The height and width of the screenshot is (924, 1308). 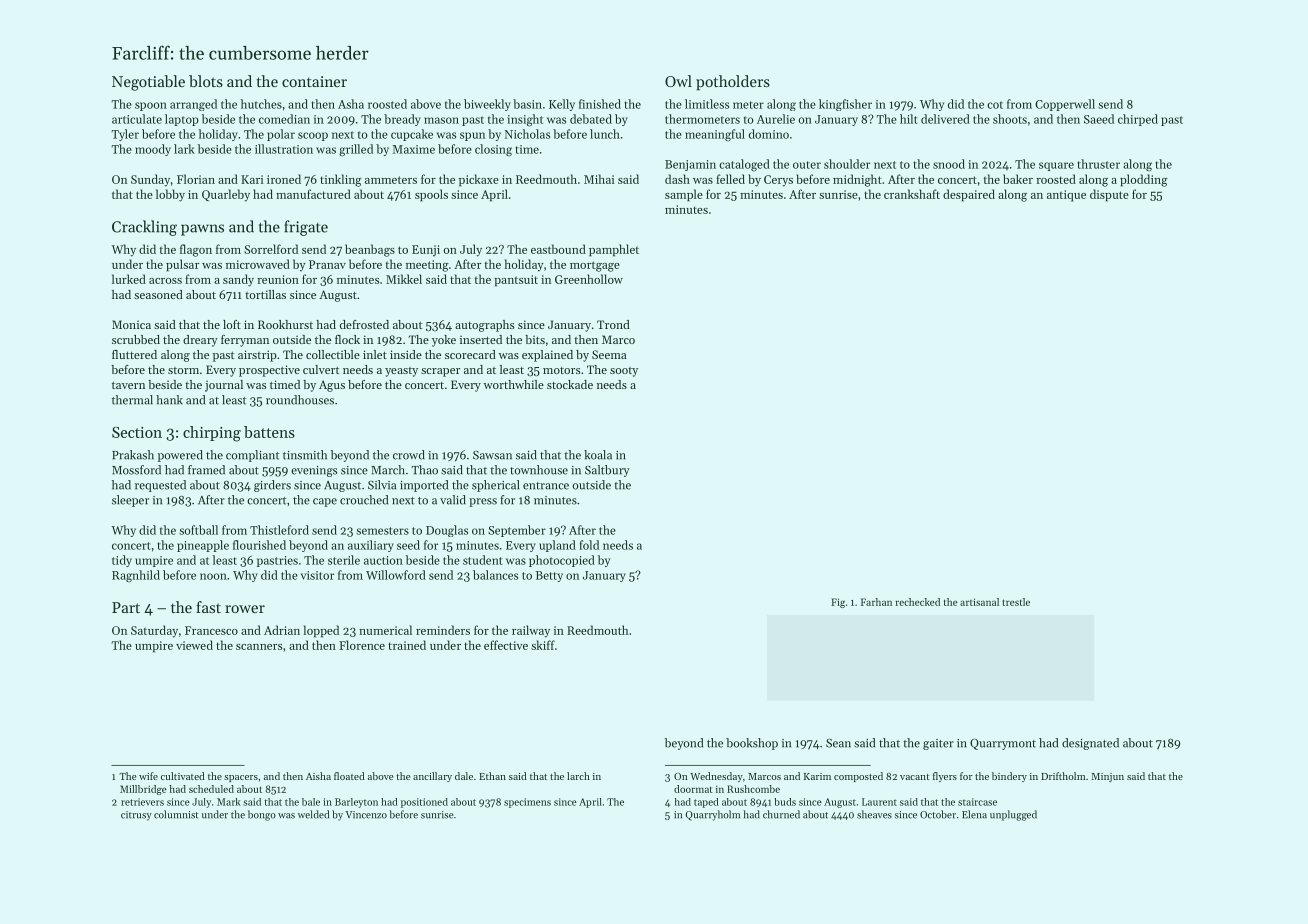 I want to click on sleeper, so click(x=130, y=501).
